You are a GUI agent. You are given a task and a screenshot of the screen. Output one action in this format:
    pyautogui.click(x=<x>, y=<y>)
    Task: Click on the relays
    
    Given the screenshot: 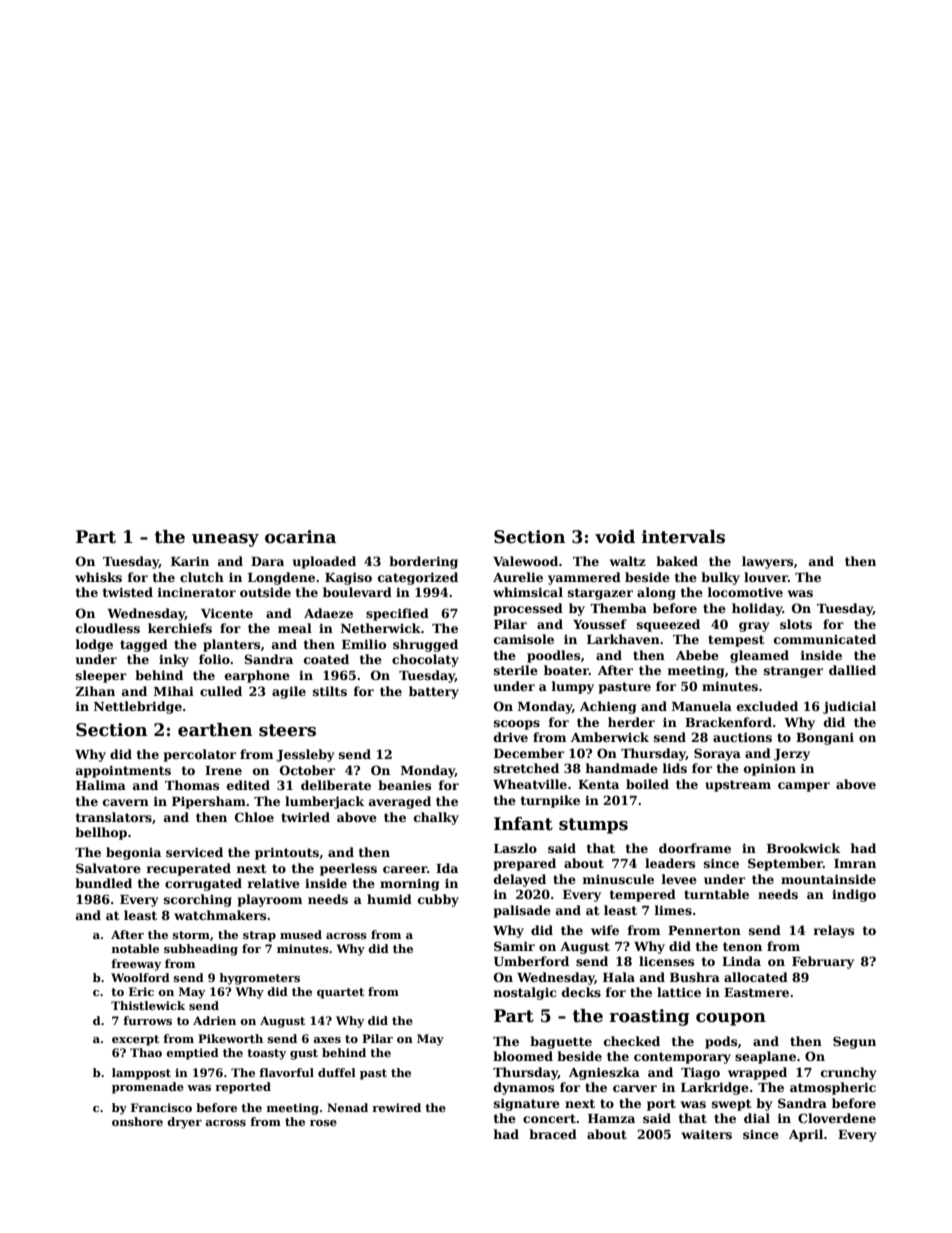 What is the action you would take?
    pyautogui.click(x=833, y=931)
